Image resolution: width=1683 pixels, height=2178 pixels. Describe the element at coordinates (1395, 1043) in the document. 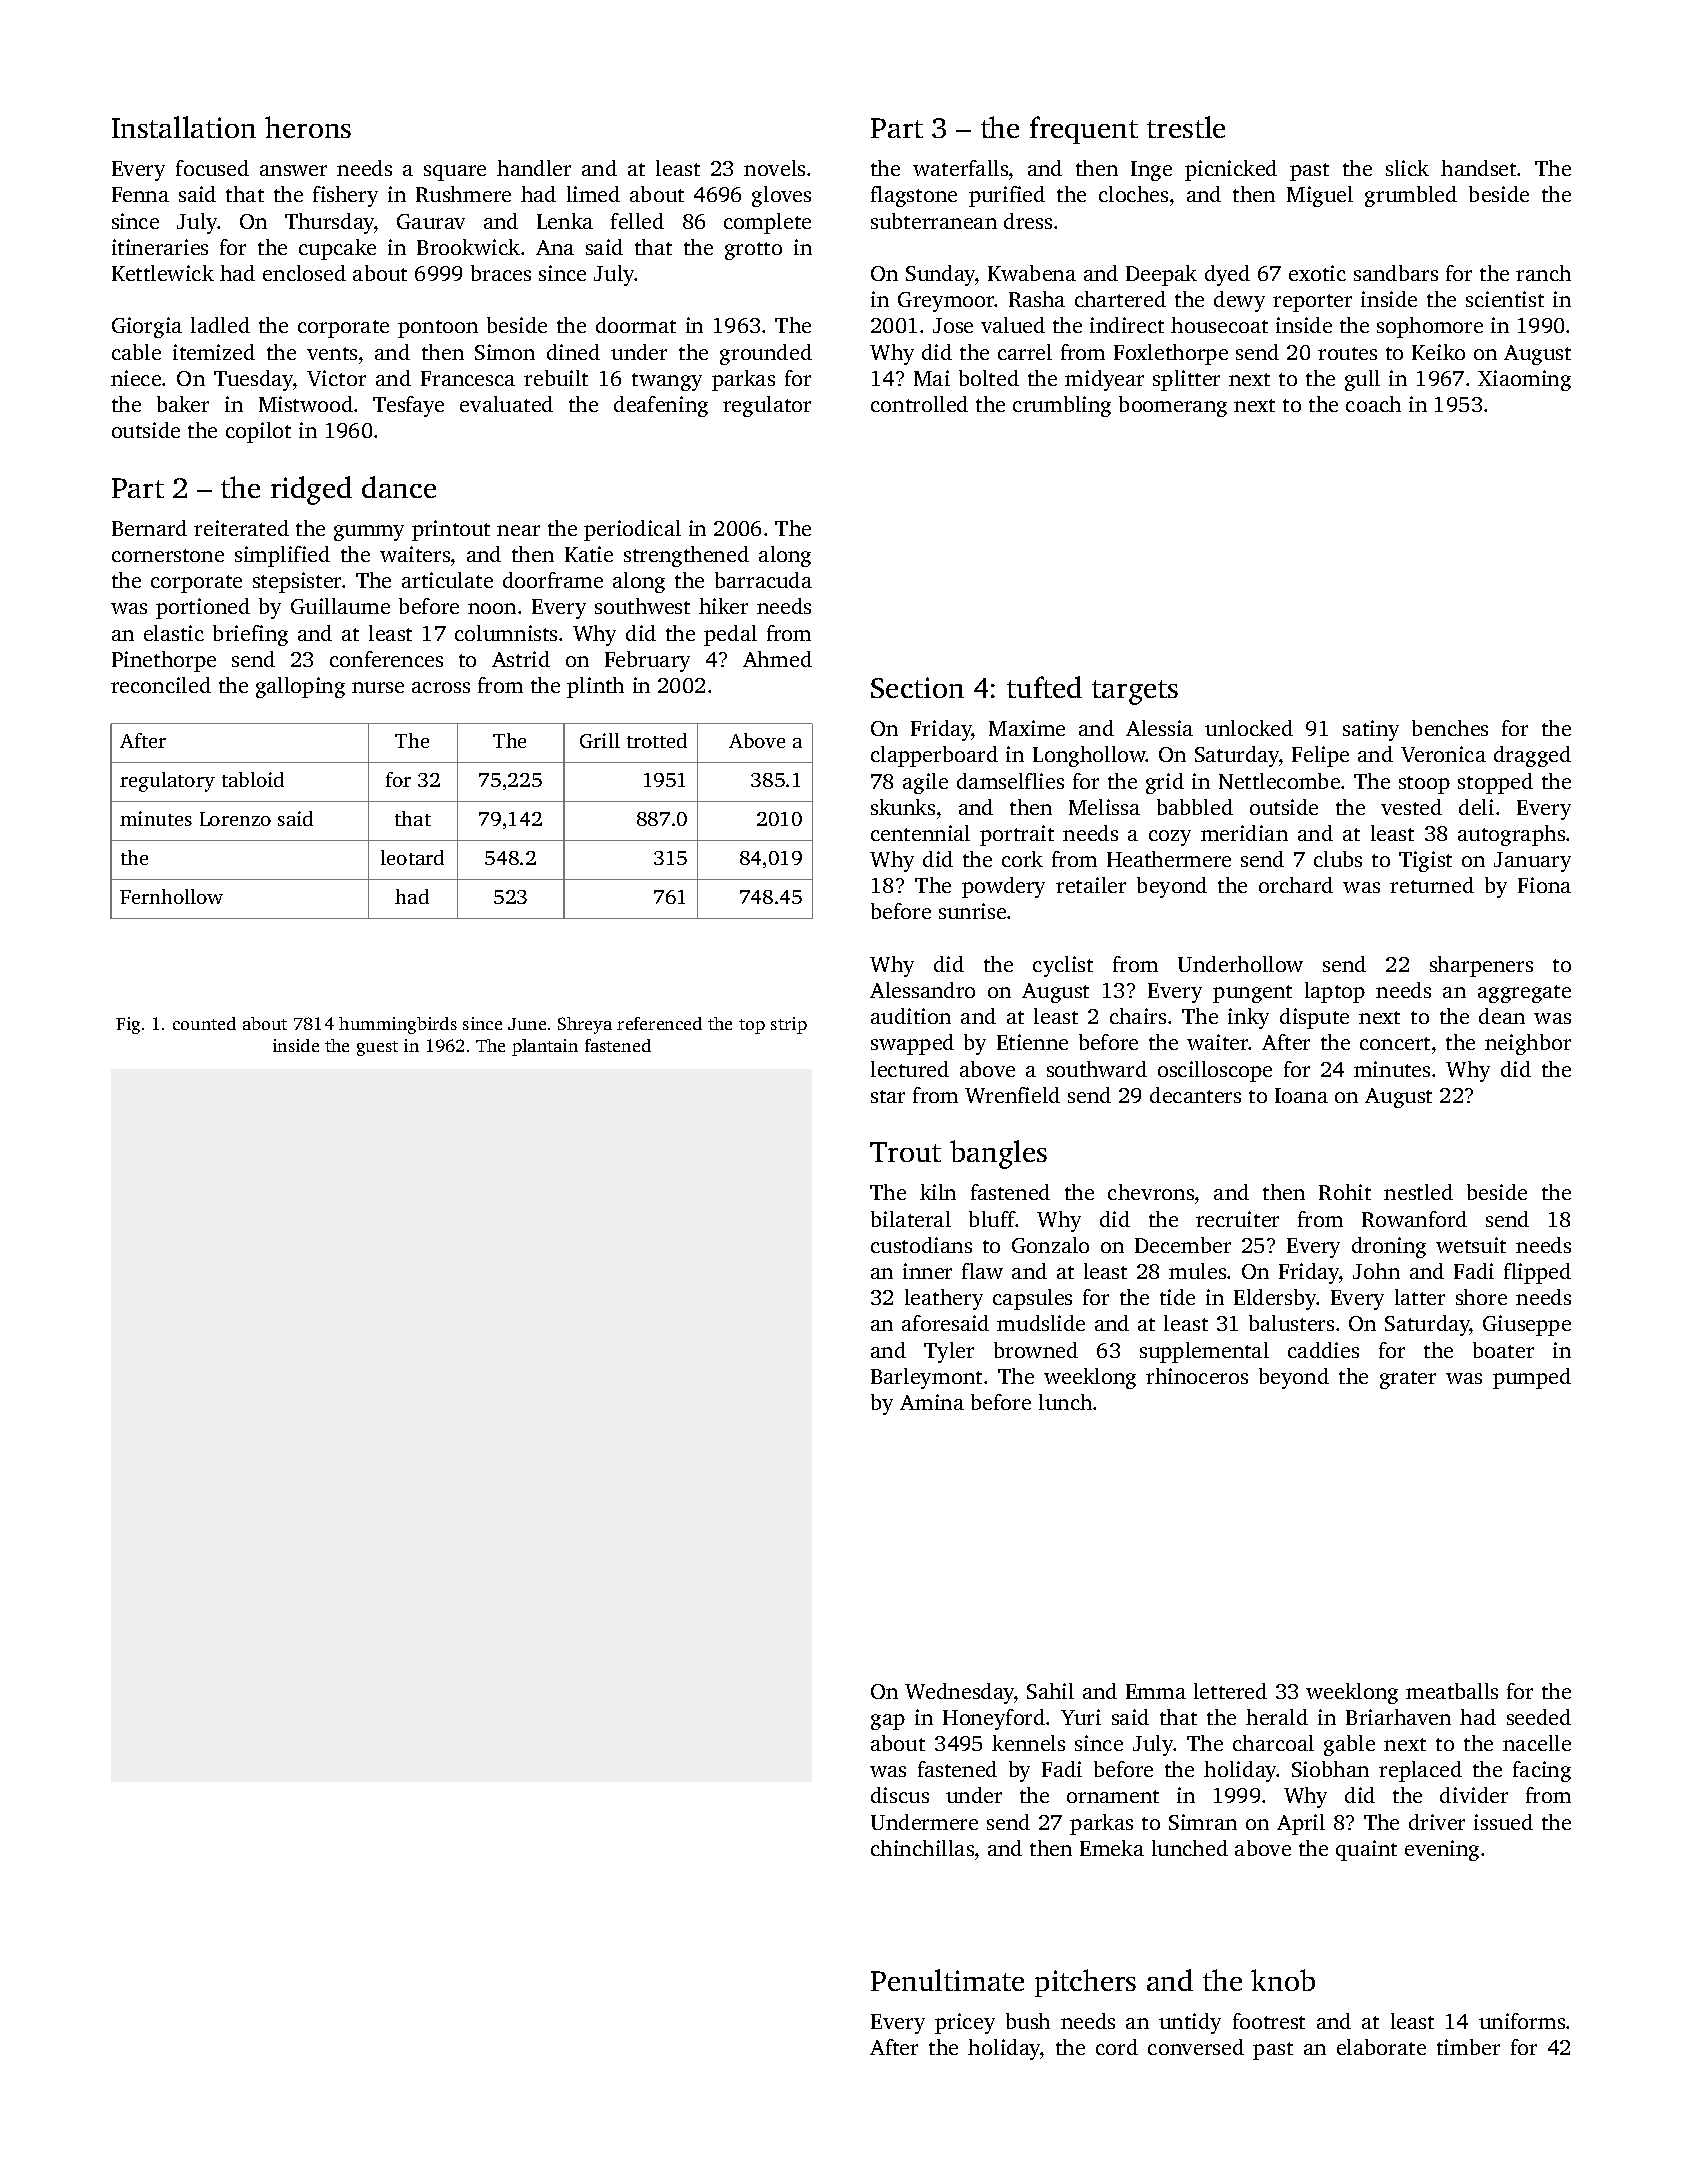

I see `concert` at that location.
